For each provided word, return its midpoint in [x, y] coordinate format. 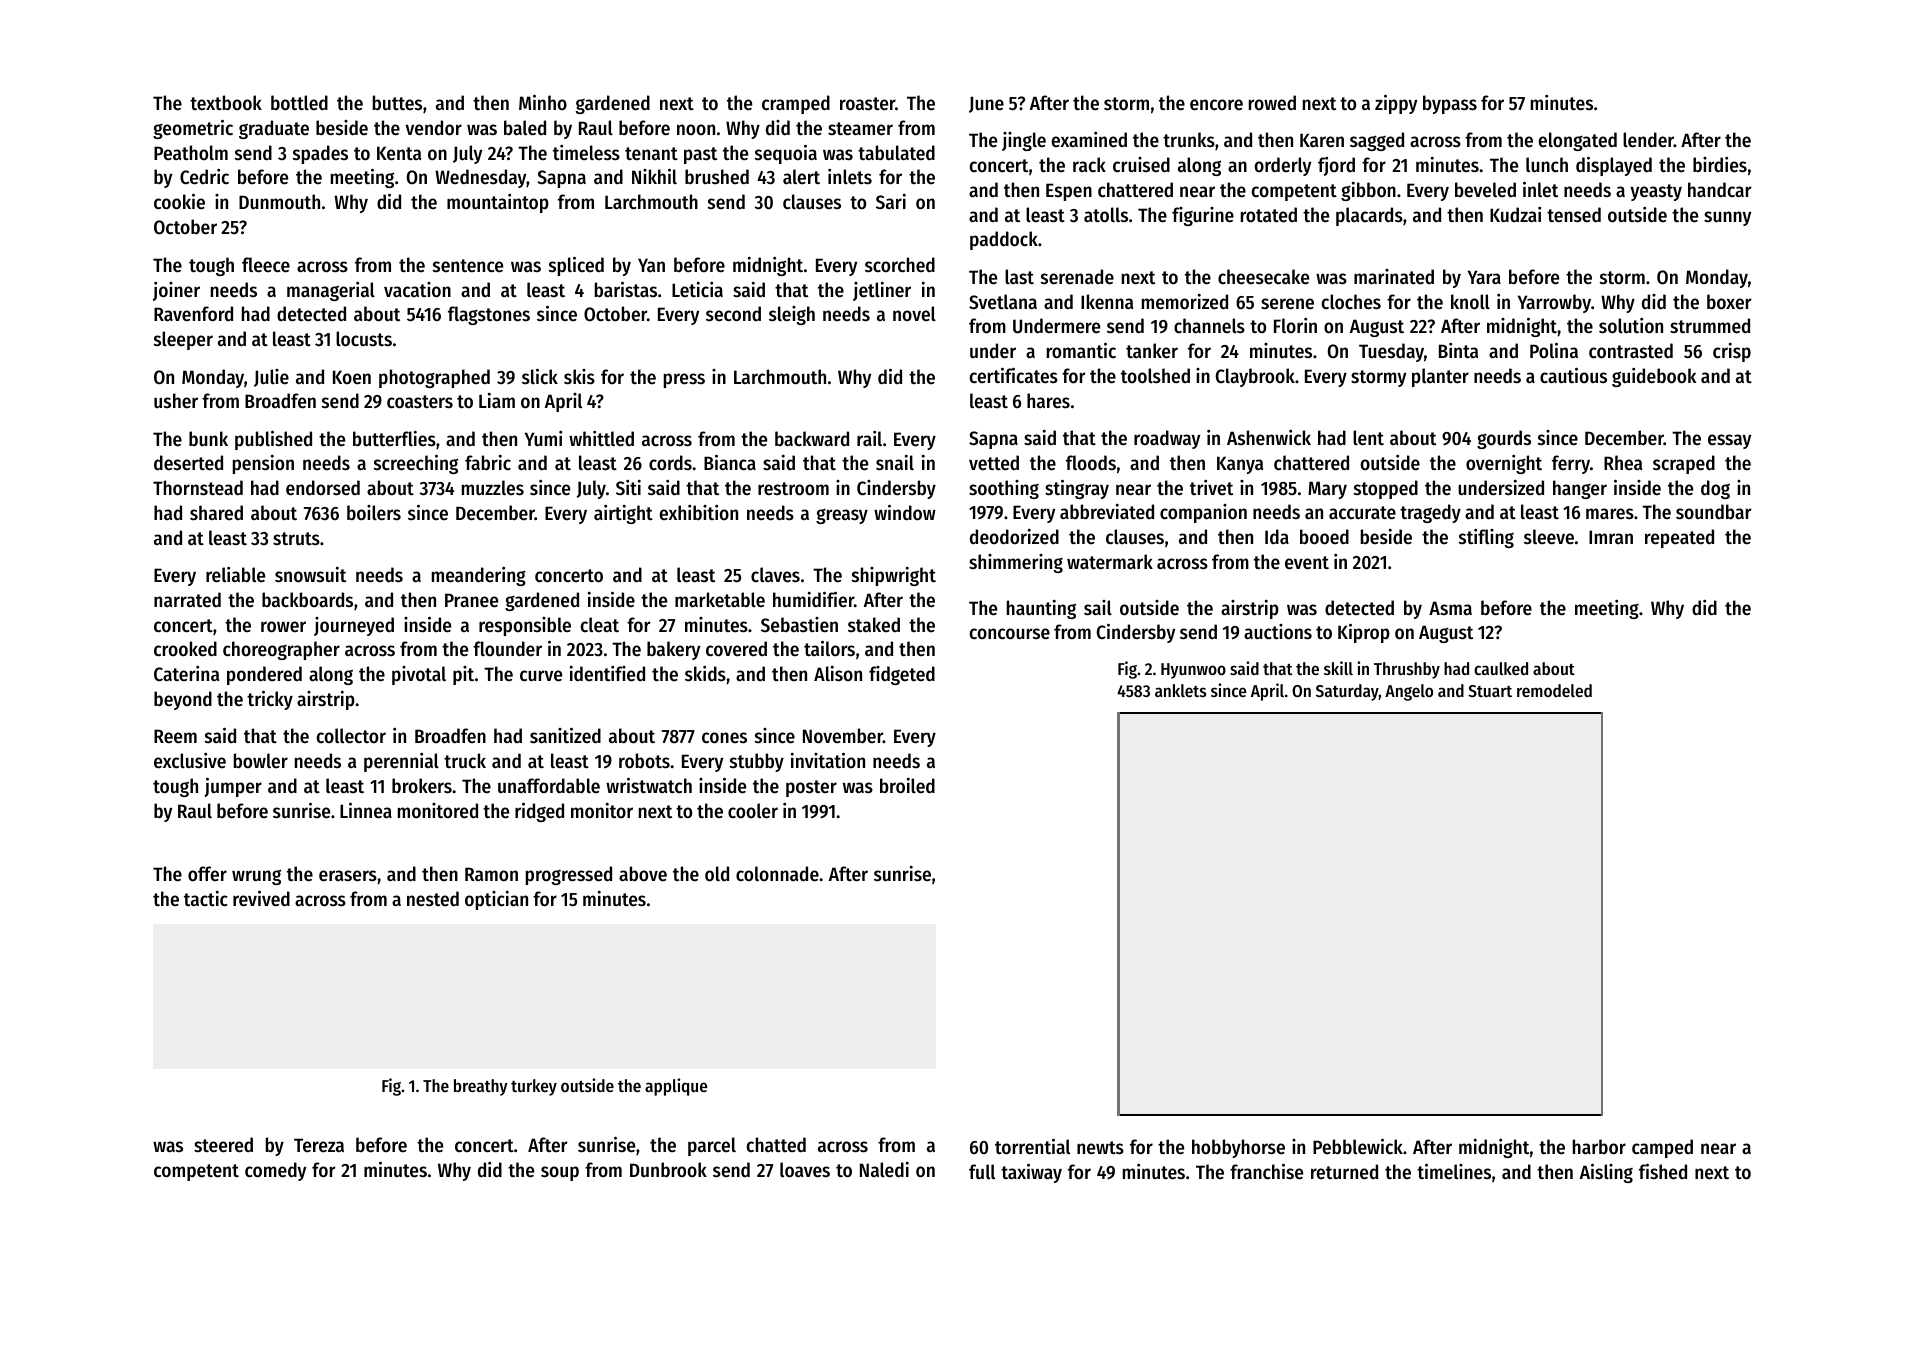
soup [560, 1173]
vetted [994, 463]
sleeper [183, 340]
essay [1729, 441]
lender [1648, 140]
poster [811, 788]
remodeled [1554, 690]
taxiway [1031, 1173]
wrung [256, 877]
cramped [796, 104]
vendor [433, 128]
